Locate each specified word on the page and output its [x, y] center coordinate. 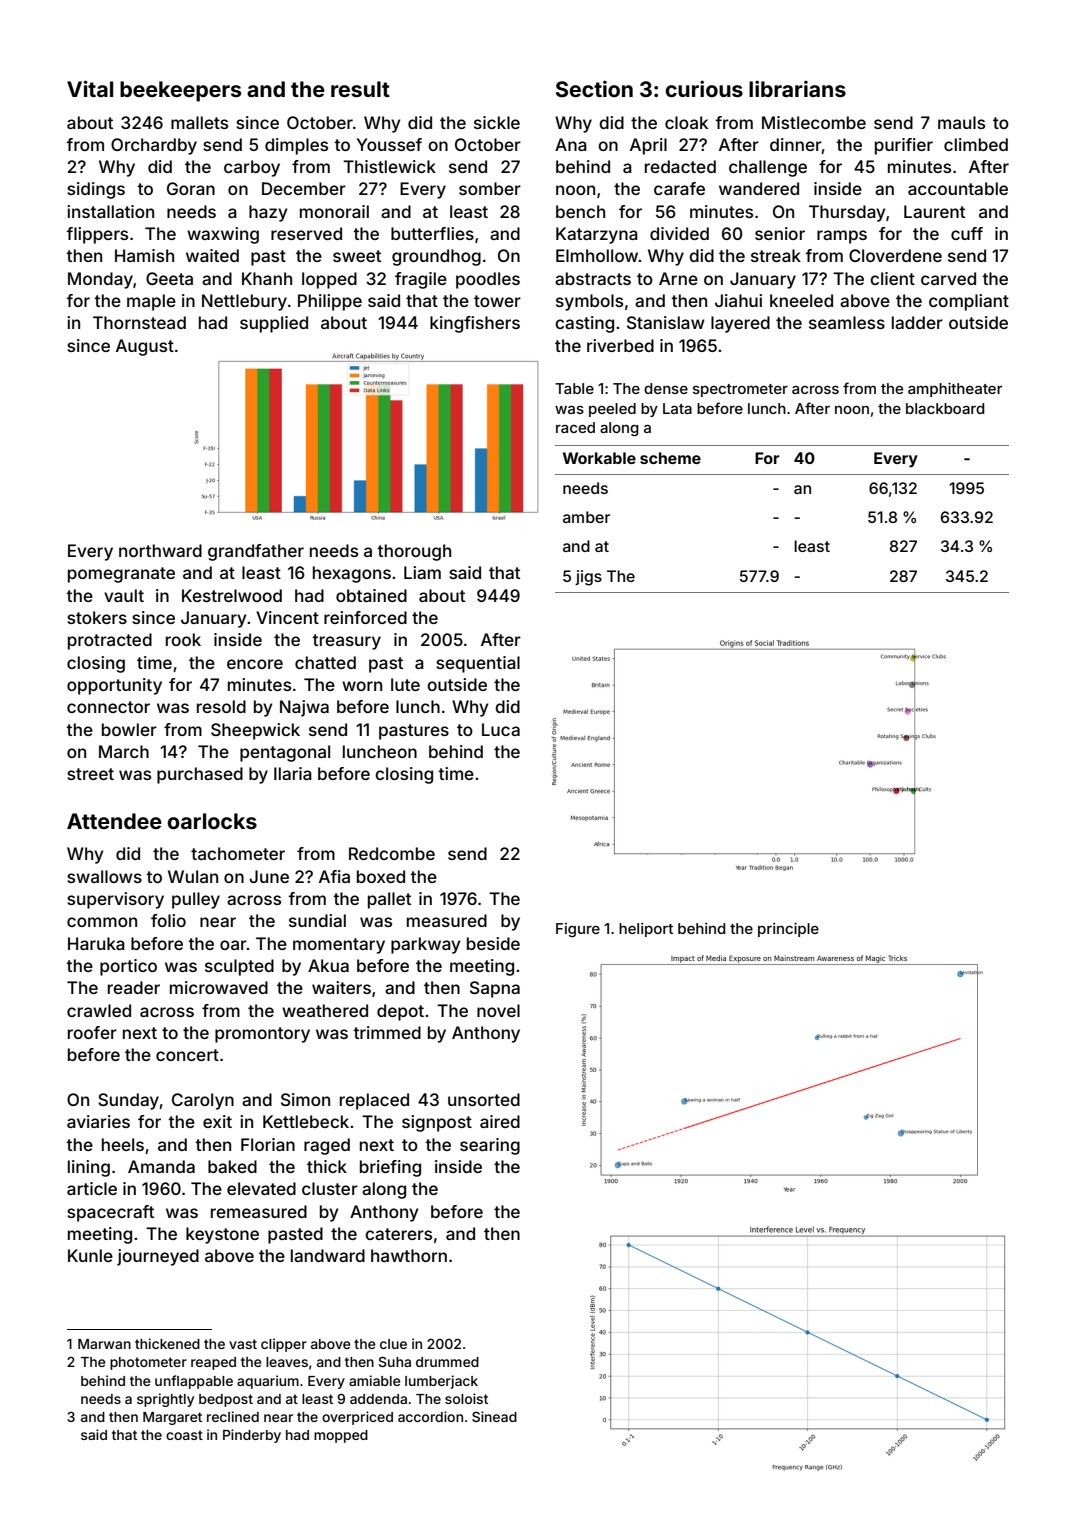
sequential [478, 664]
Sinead [494, 1416]
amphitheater [955, 390]
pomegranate [121, 575]
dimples [296, 146]
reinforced [365, 617]
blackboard [945, 408]
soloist [466, 1398]
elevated [261, 1188]
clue [393, 1344]
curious [704, 88]
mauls [961, 122]
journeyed [158, 1257]
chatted [325, 662]
